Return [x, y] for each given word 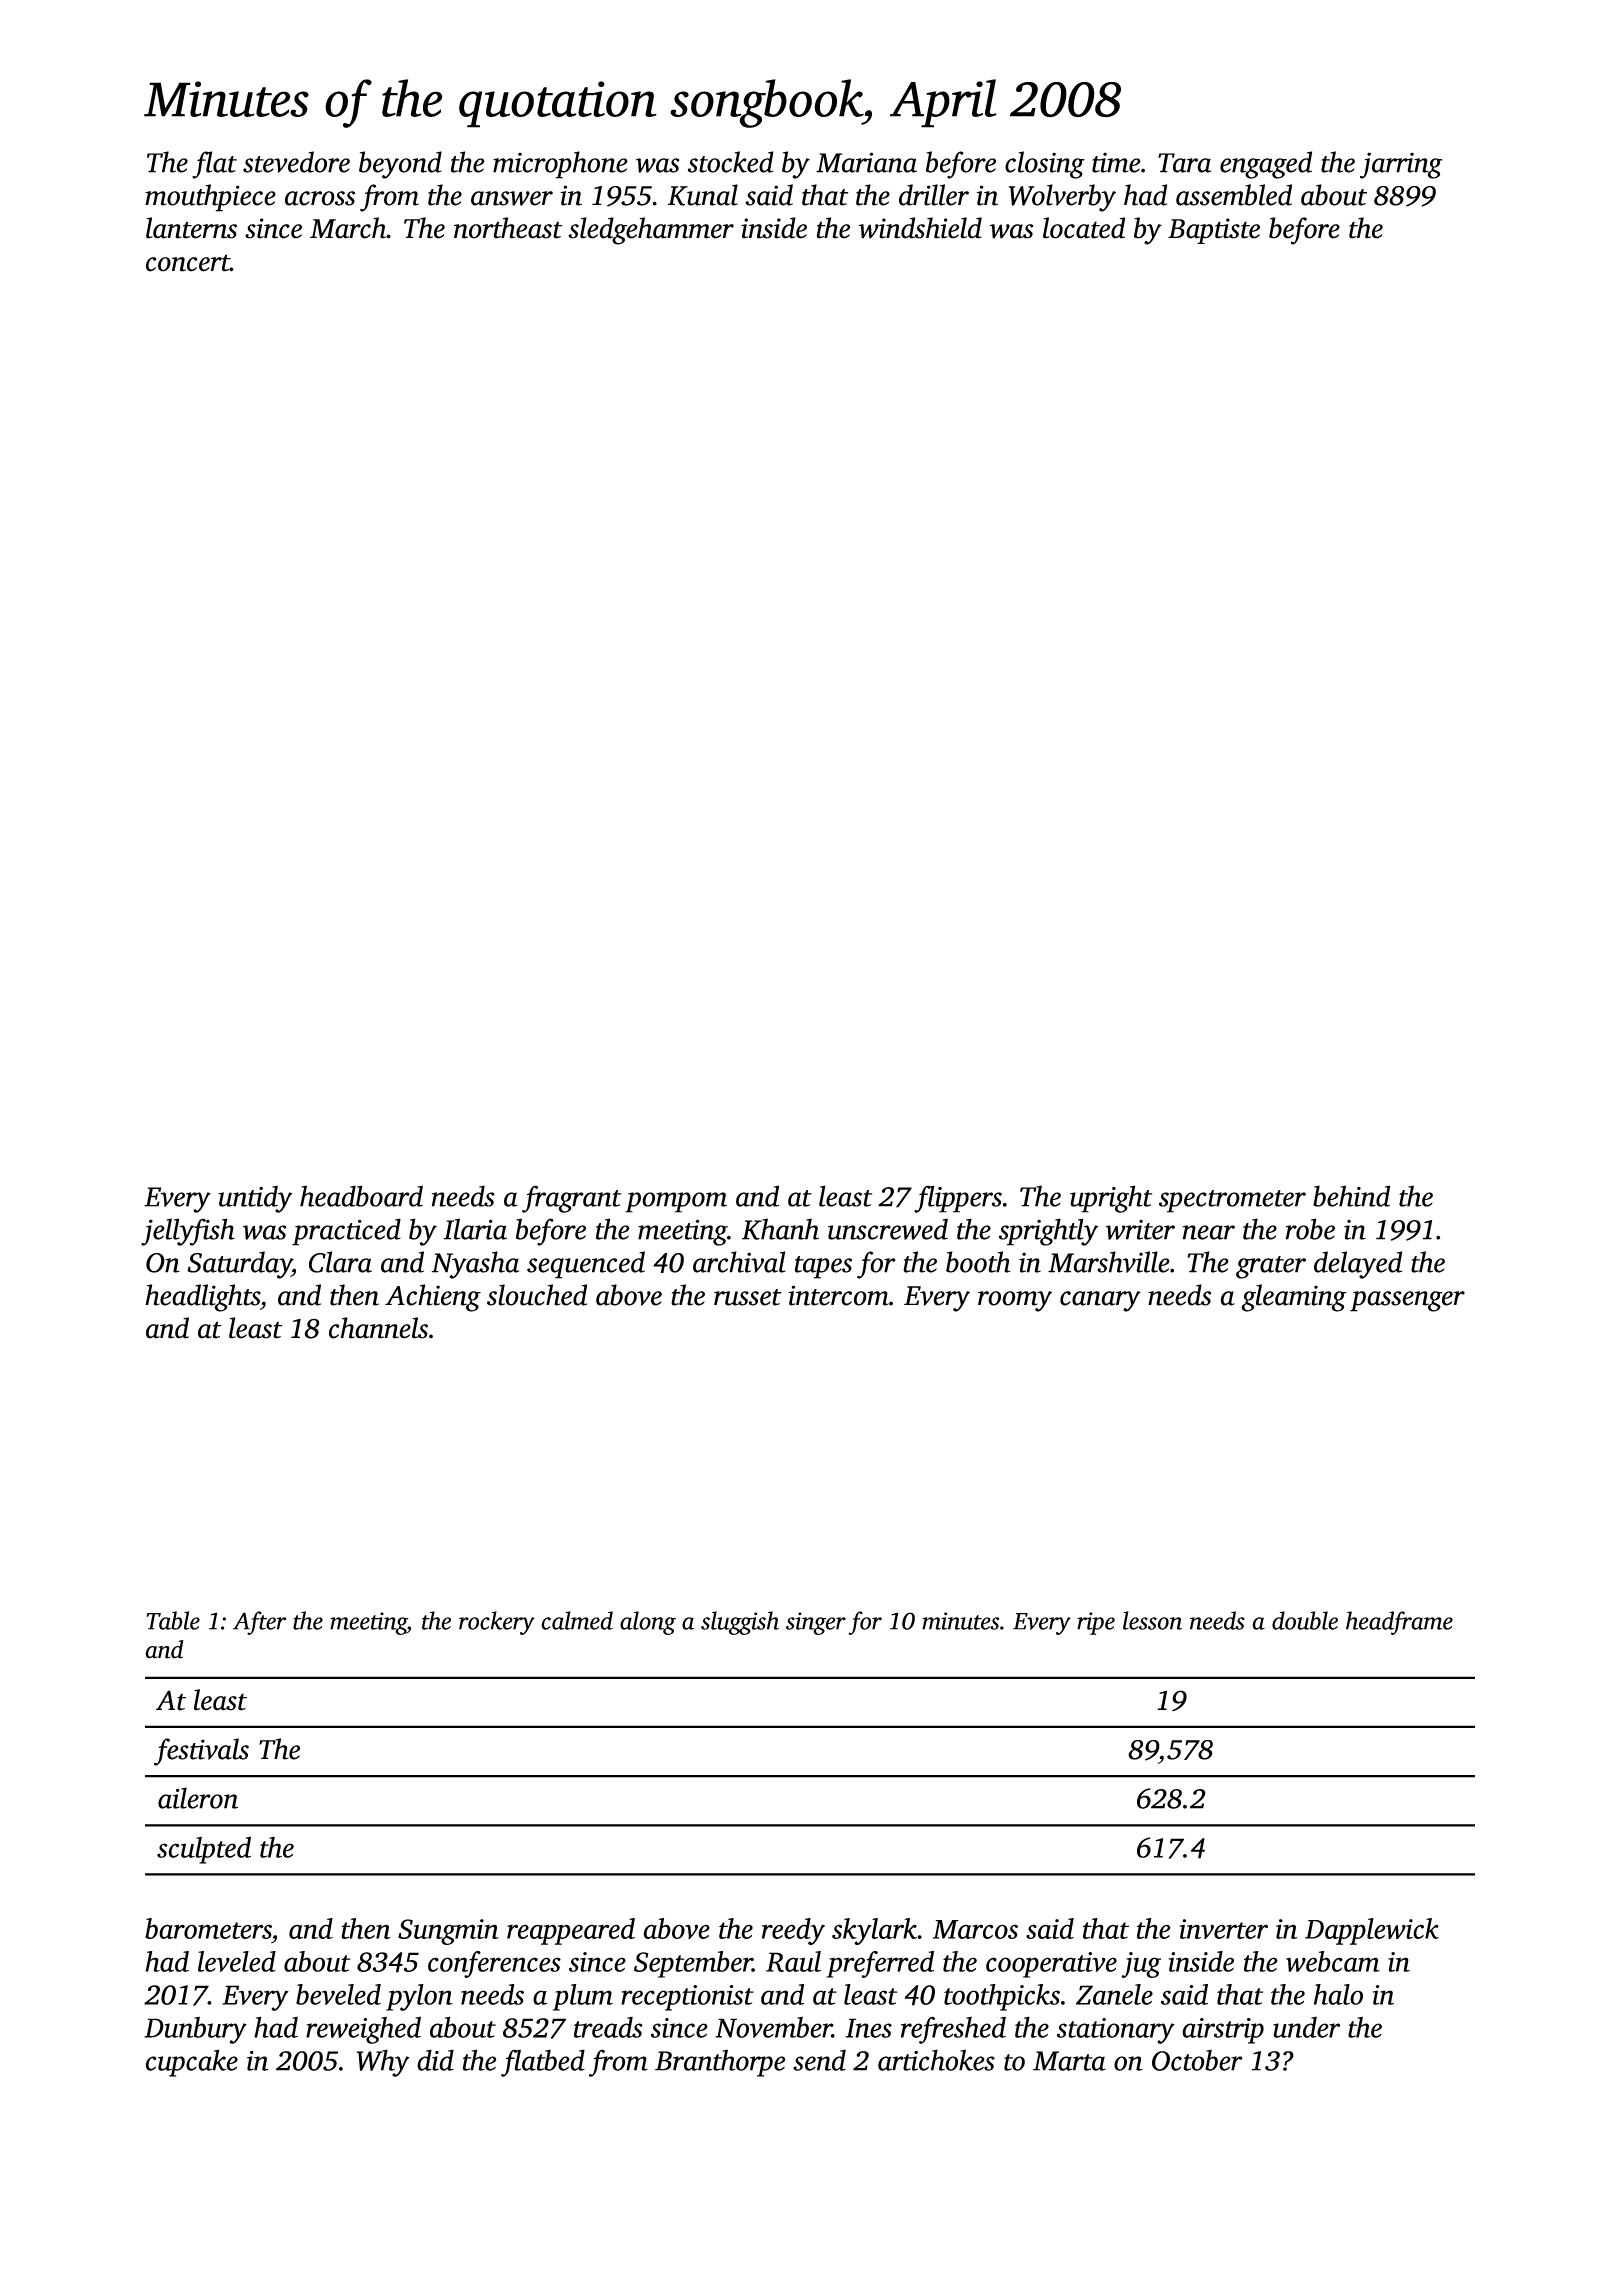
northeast [508, 228]
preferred [880, 1964]
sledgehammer [651, 231]
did [435, 2060]
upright [1111, 1199]
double [1305, 1620]
